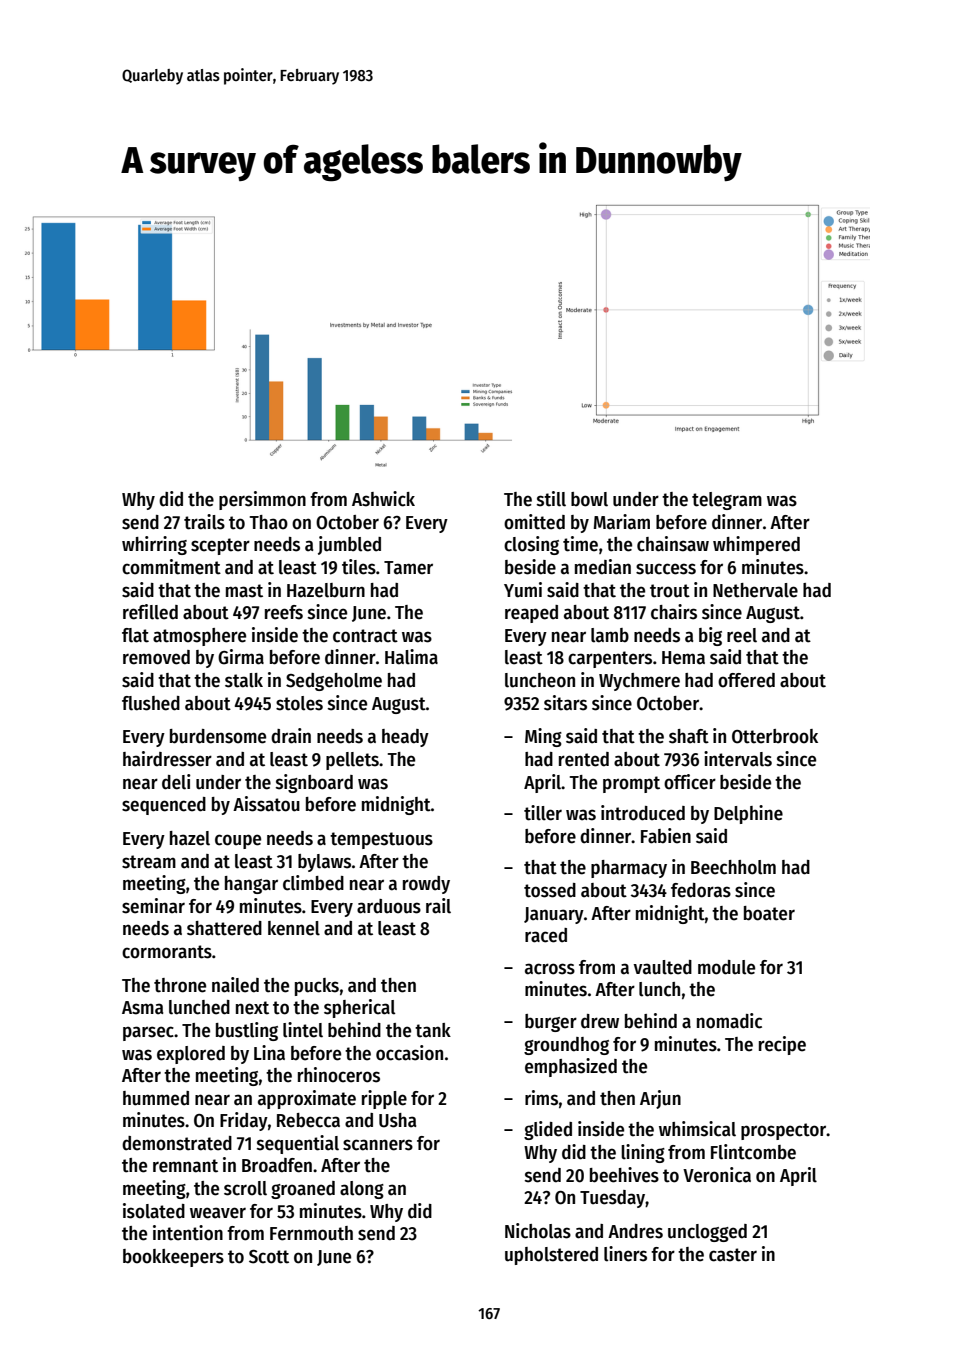 The height and width of the screenshot is (1358, 957). Describe the element at coordinates (408, 568) in the screenshot. I see `Tamer` at that location.
